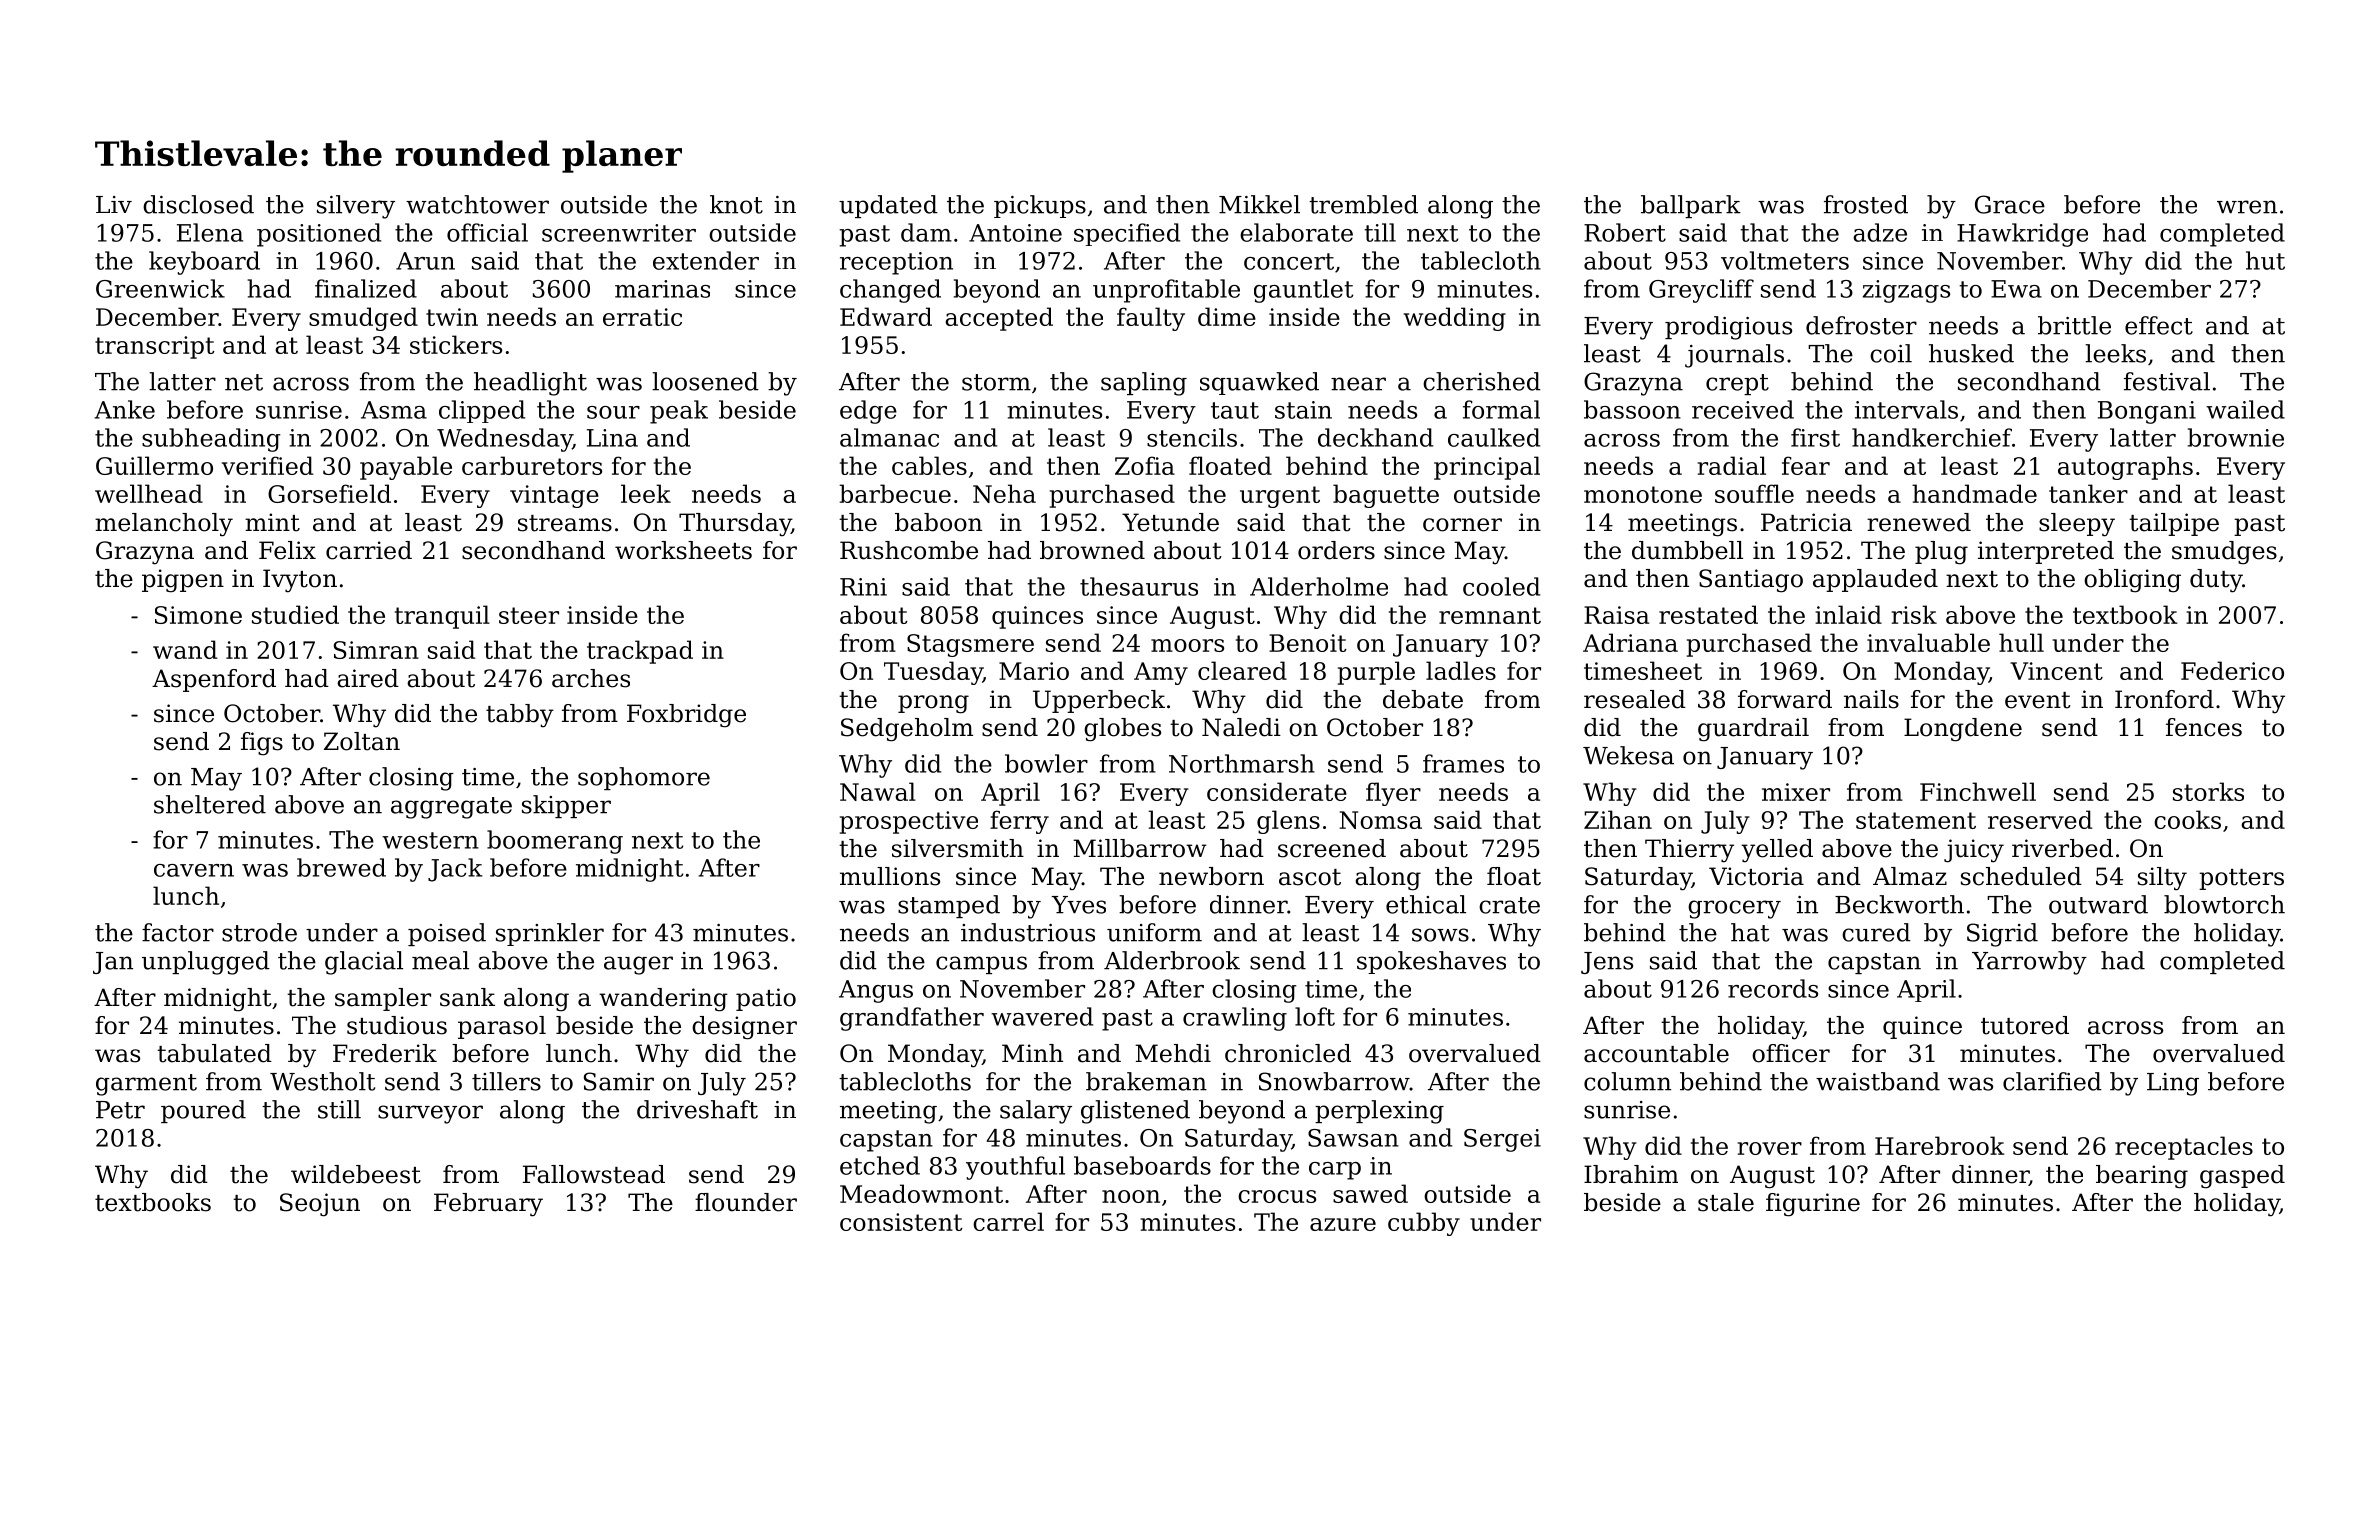 The width and height of the page is (2380, 1540). What do you see at coordinates (2224, 904) in the page?
I see `blowtorch` at bounding box center [2224, 904].
